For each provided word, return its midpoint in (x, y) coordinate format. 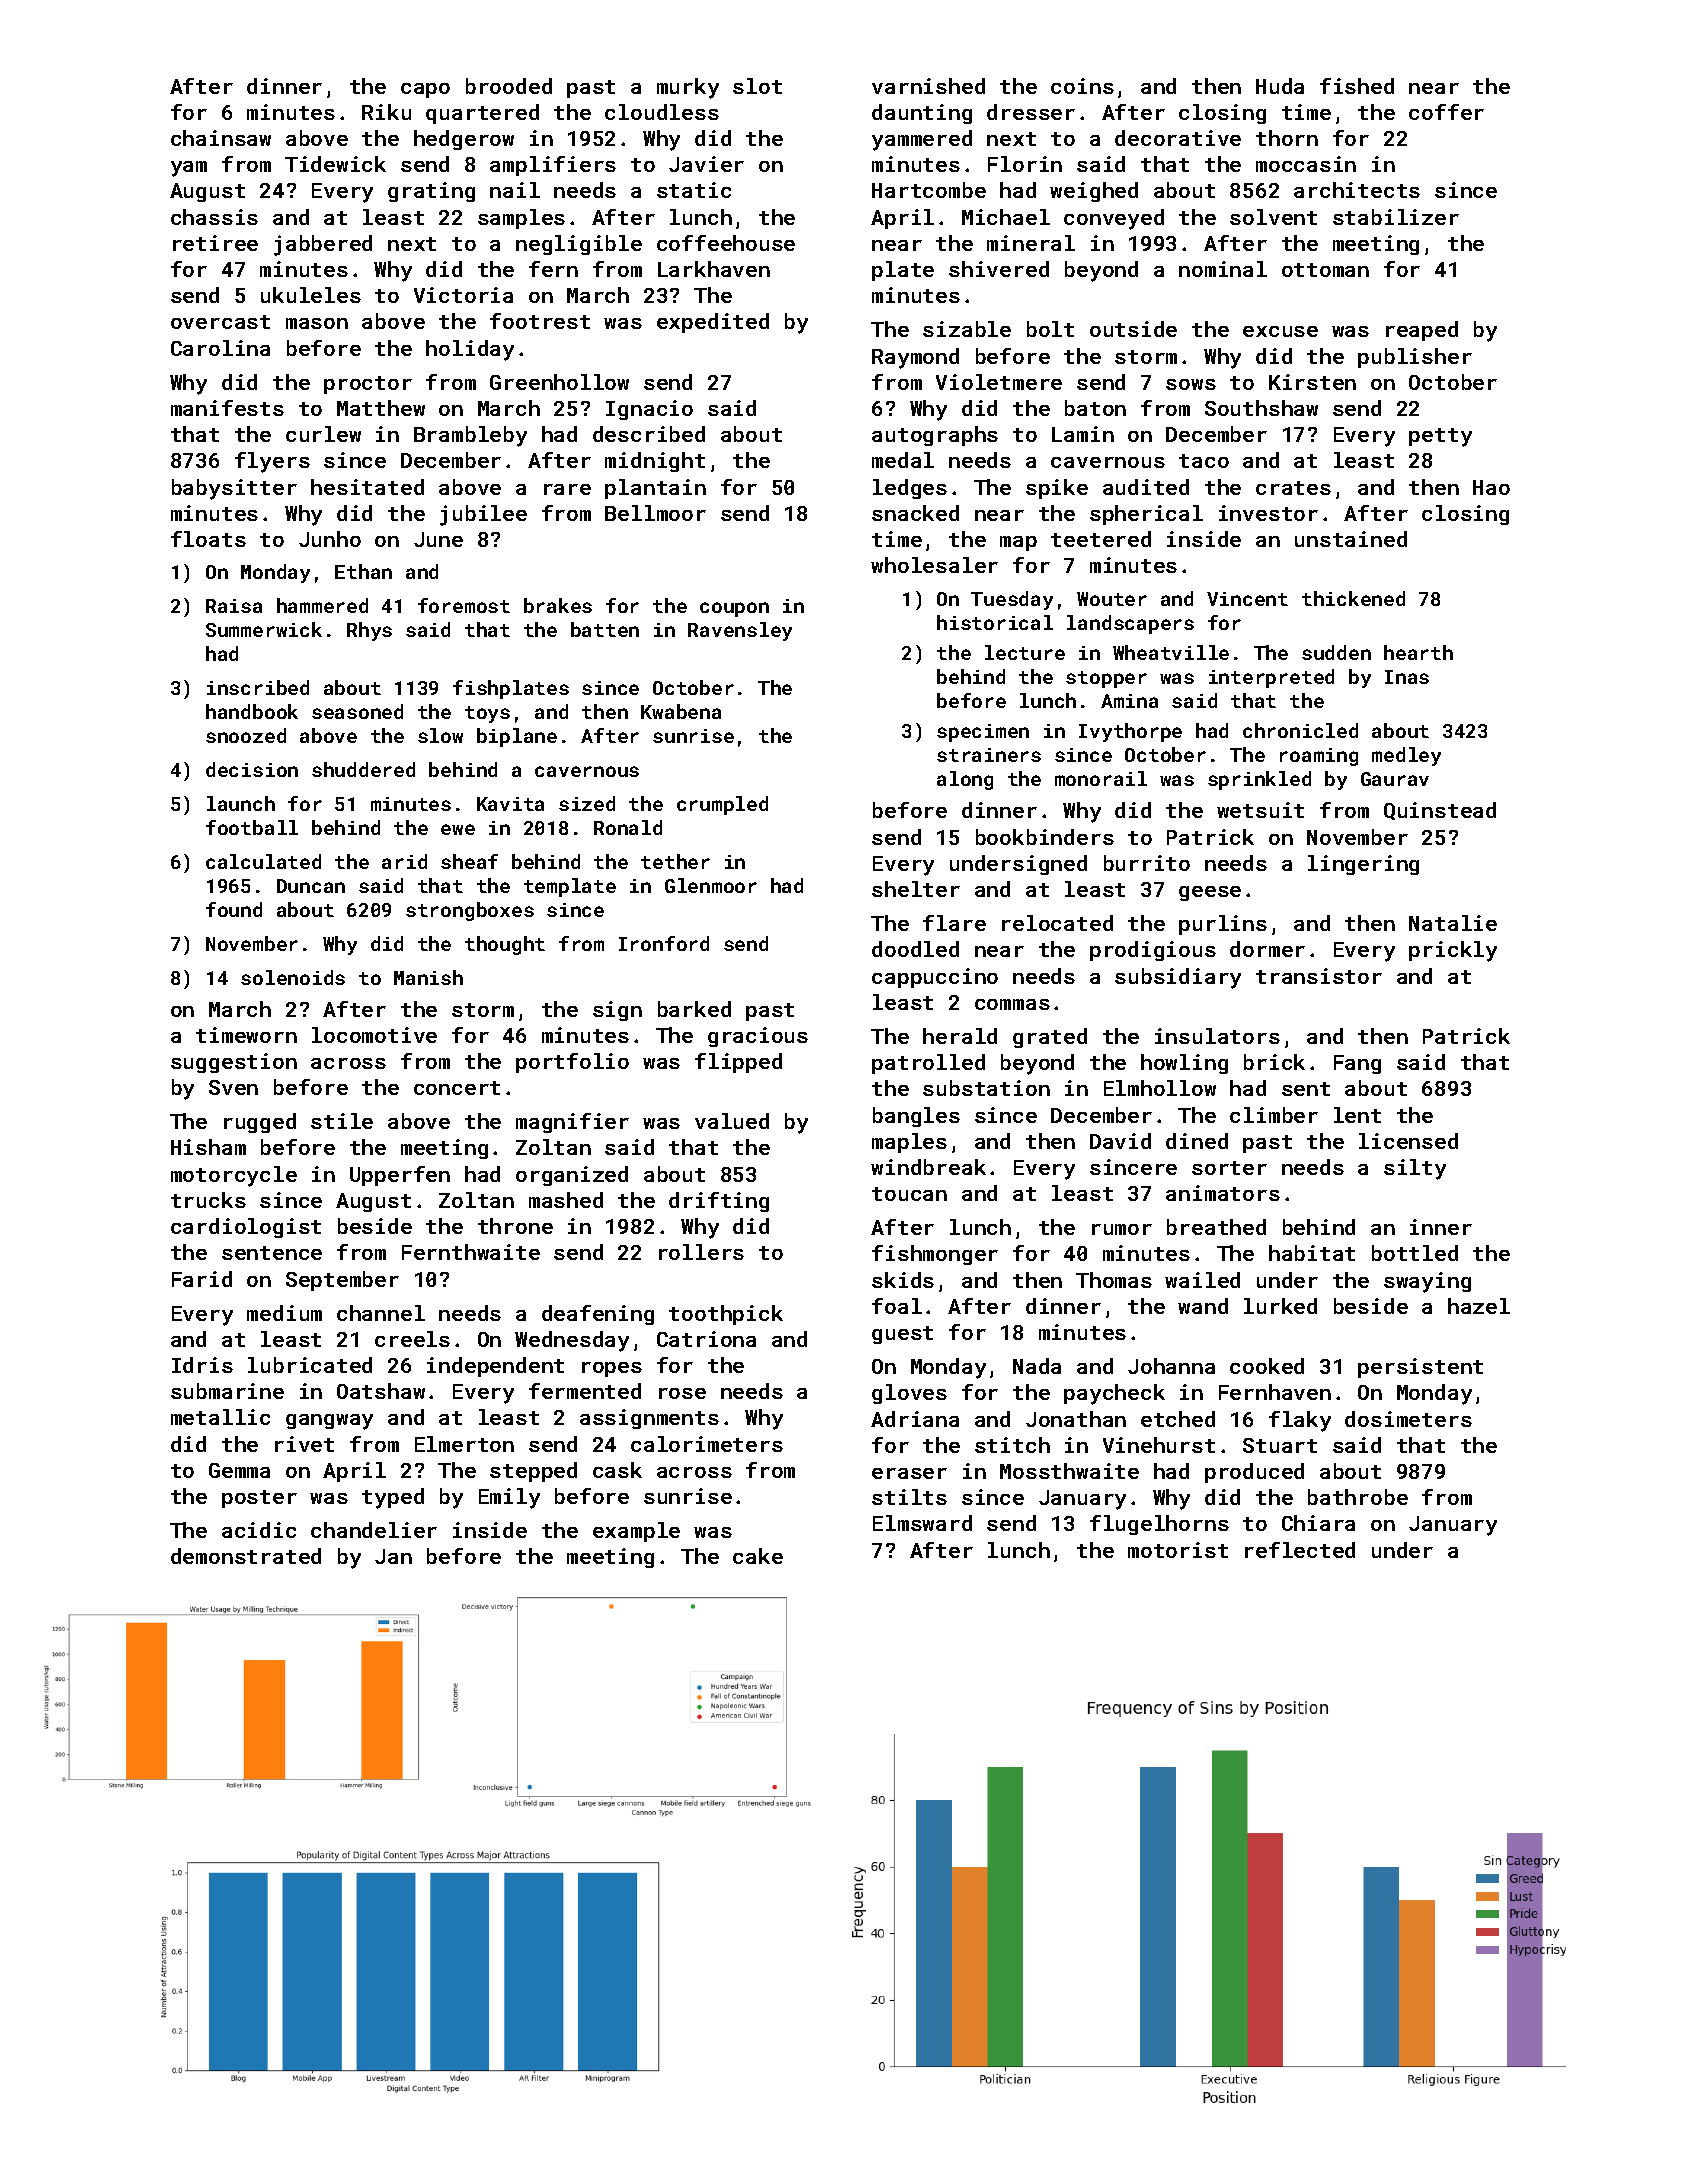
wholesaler (934, 565)
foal (897, 1306)
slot (757, 86)
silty (1415, 1169)
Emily (509, 1498)
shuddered (363, 769)
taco (1204, 461)
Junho (330, 539)
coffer (1446, 112)
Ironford (664, 943)
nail (515, 190)
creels (412, 1339)
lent (1357, 1115)
